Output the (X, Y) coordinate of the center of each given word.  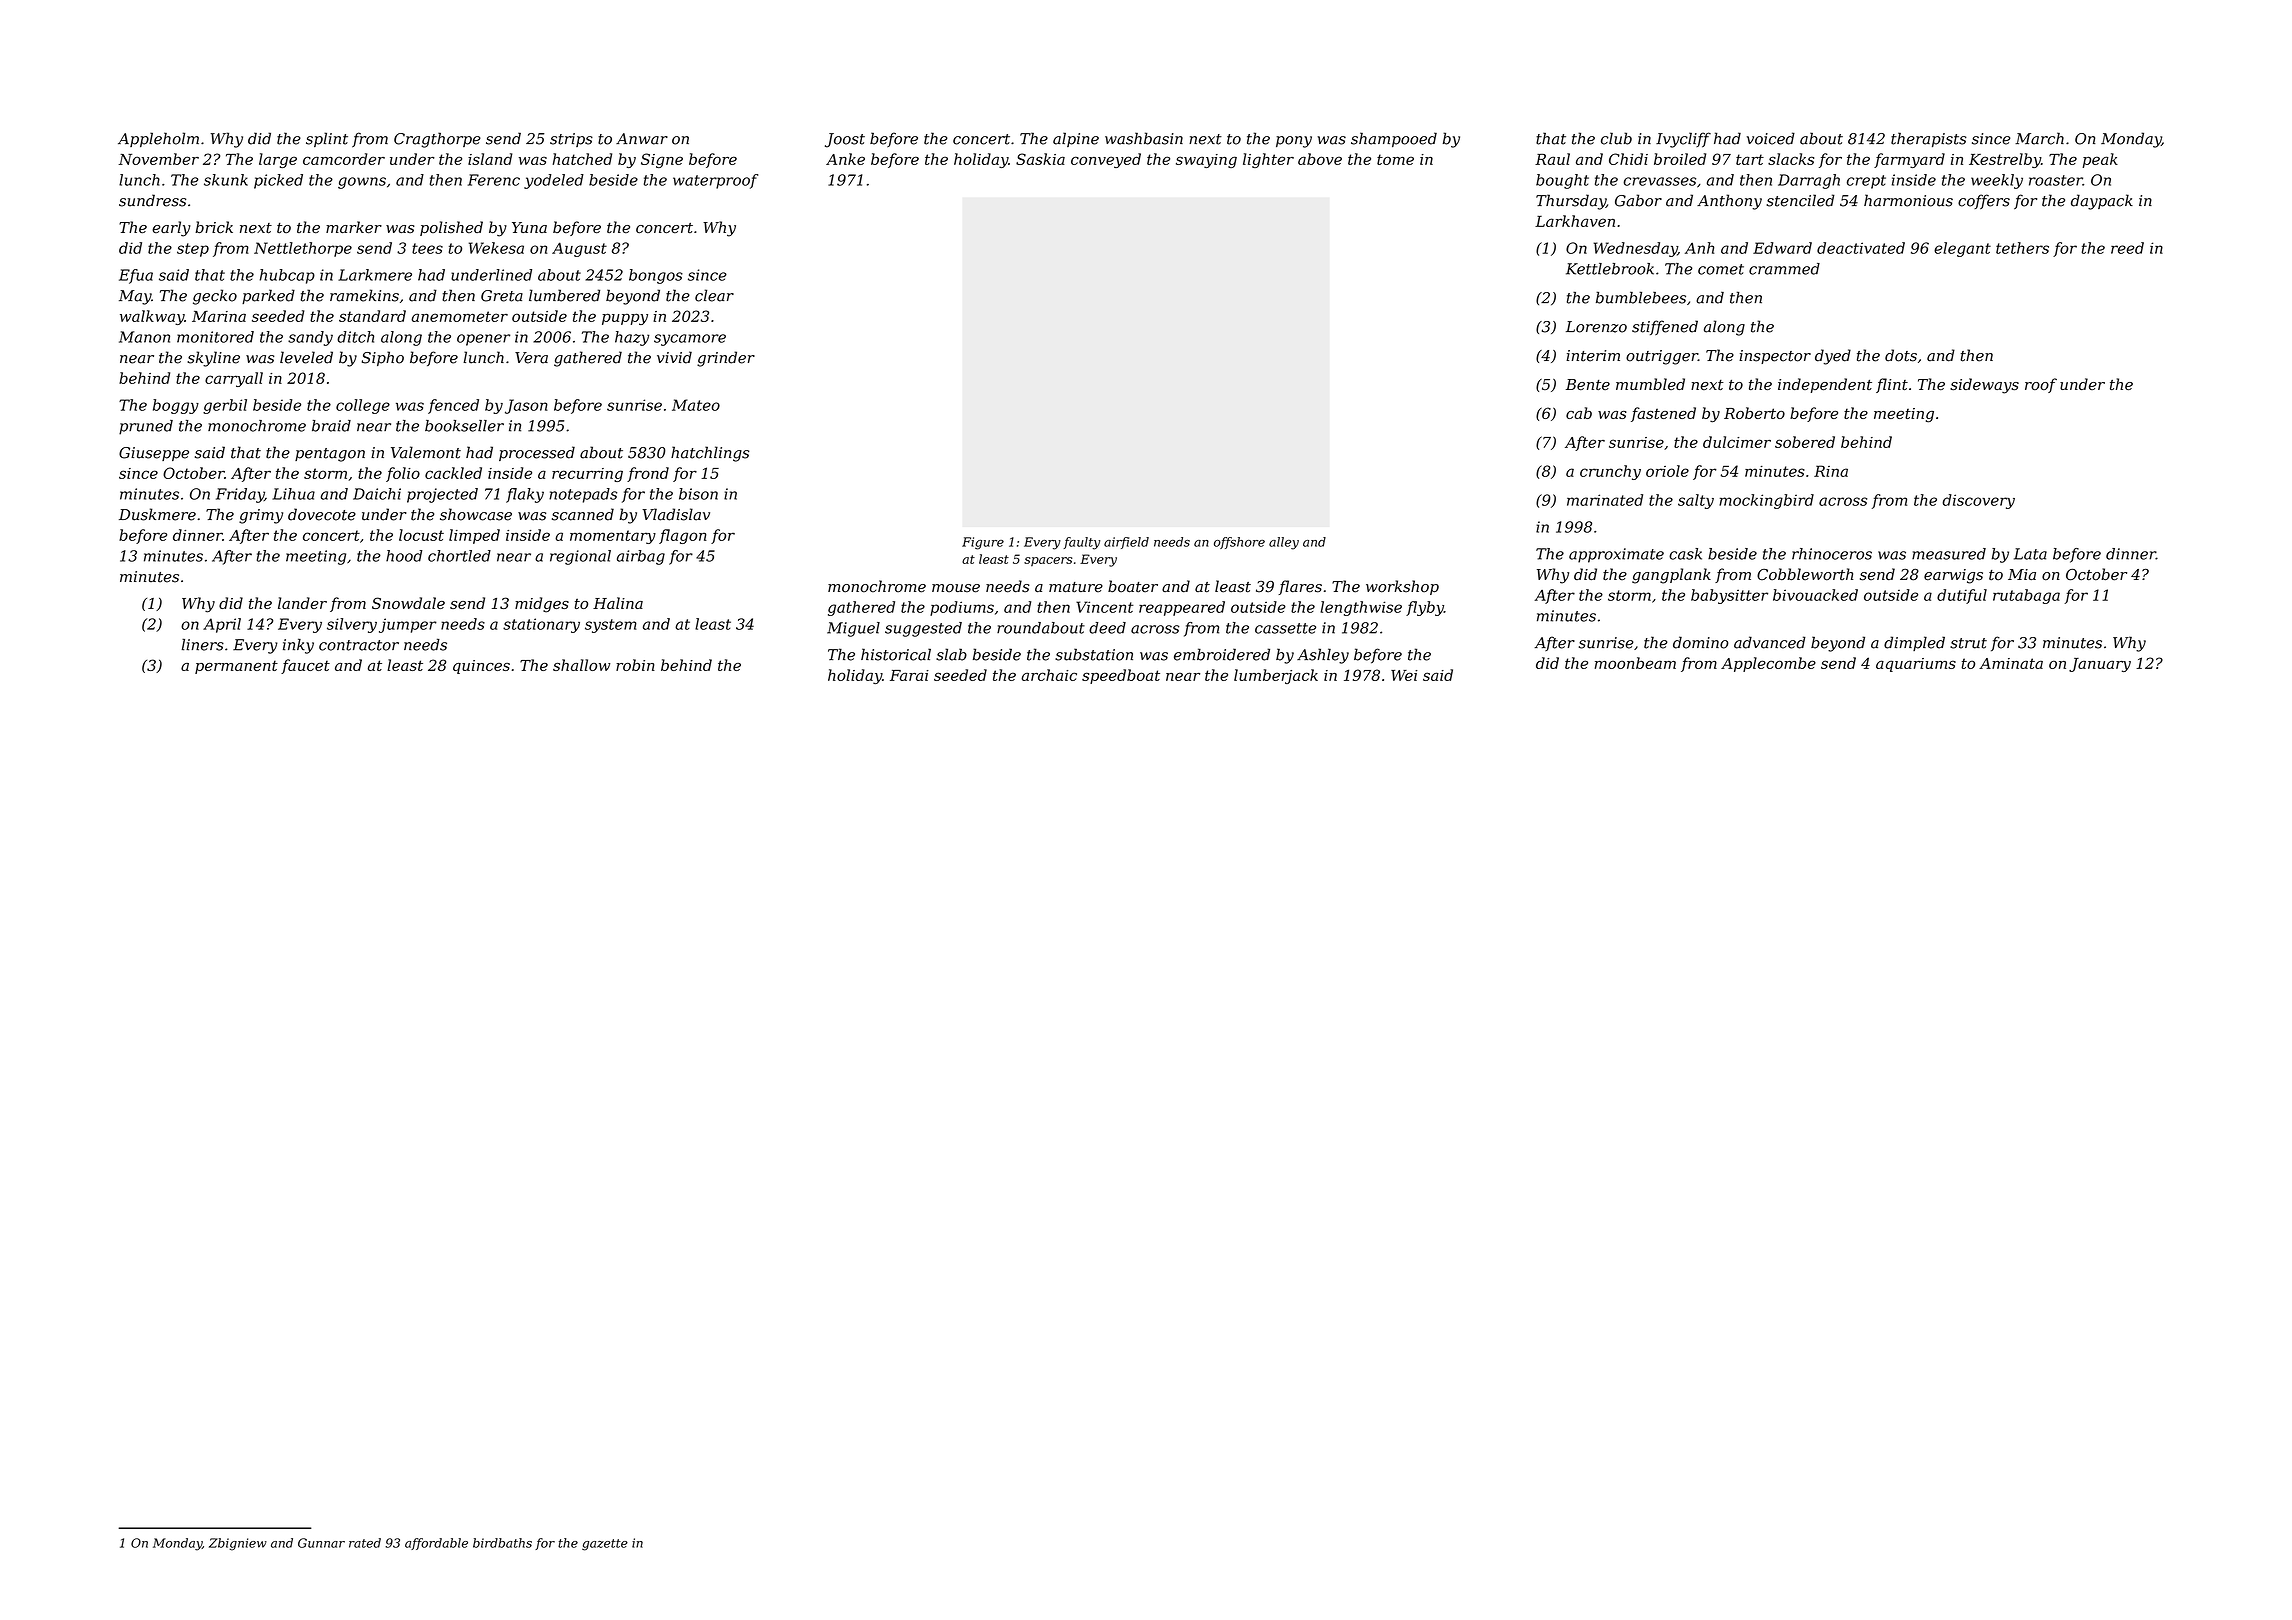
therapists (1929, 140)
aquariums (1916, 665)
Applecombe (1768, 664)
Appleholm (158, 140)
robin (635, 665)
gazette (605, 1545)
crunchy (1610, 472)
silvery (352, 625)
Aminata (2011, 663)
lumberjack (1276, 676)
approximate (1616, 555)
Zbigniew (238, 1544)
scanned (583, 514)
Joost (845, 140)
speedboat (1121, 676)
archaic (1049, 675)
